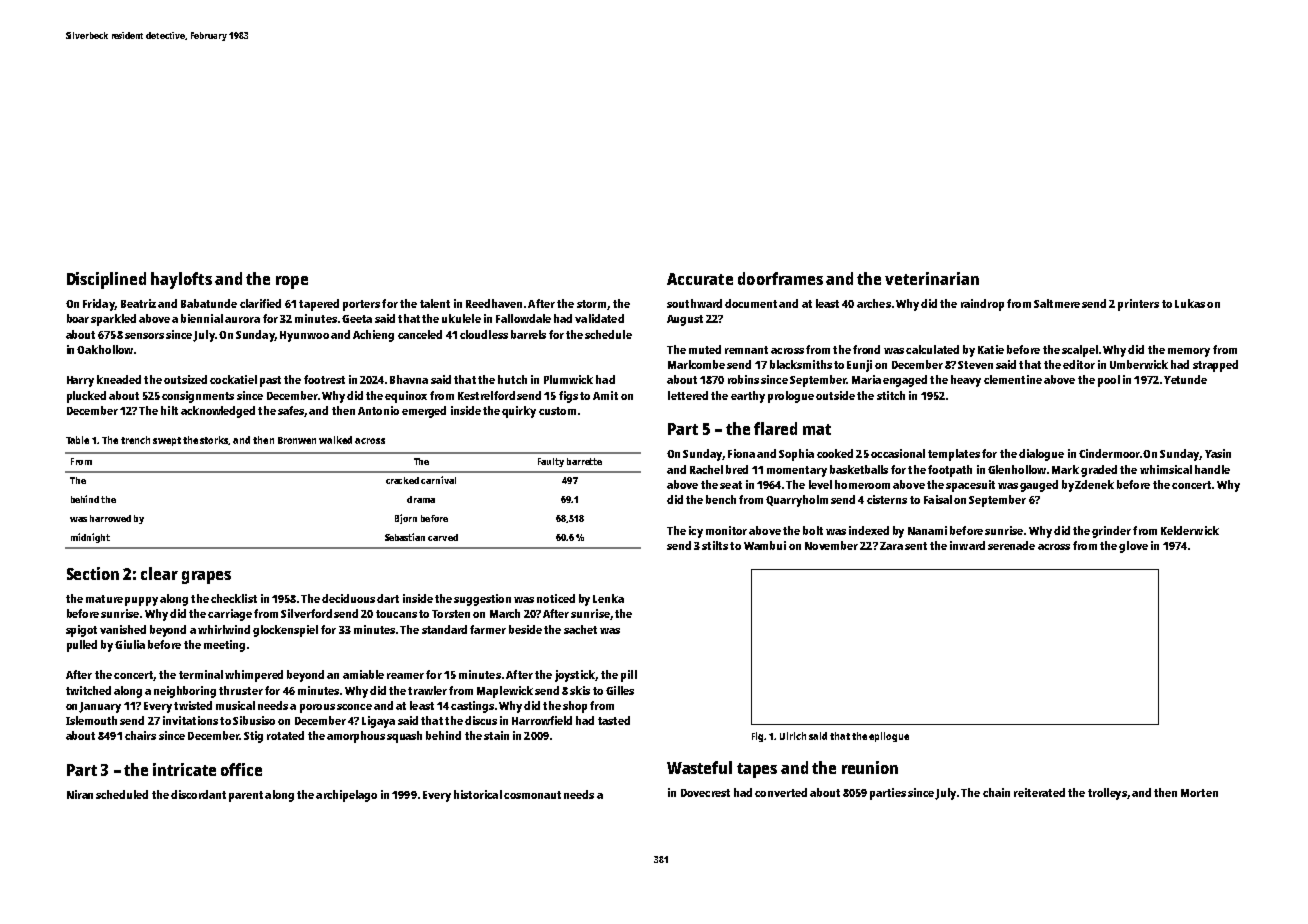  Describe the element at coordinates (402, 480) in the screenshot. I see `cracked` at that location.
